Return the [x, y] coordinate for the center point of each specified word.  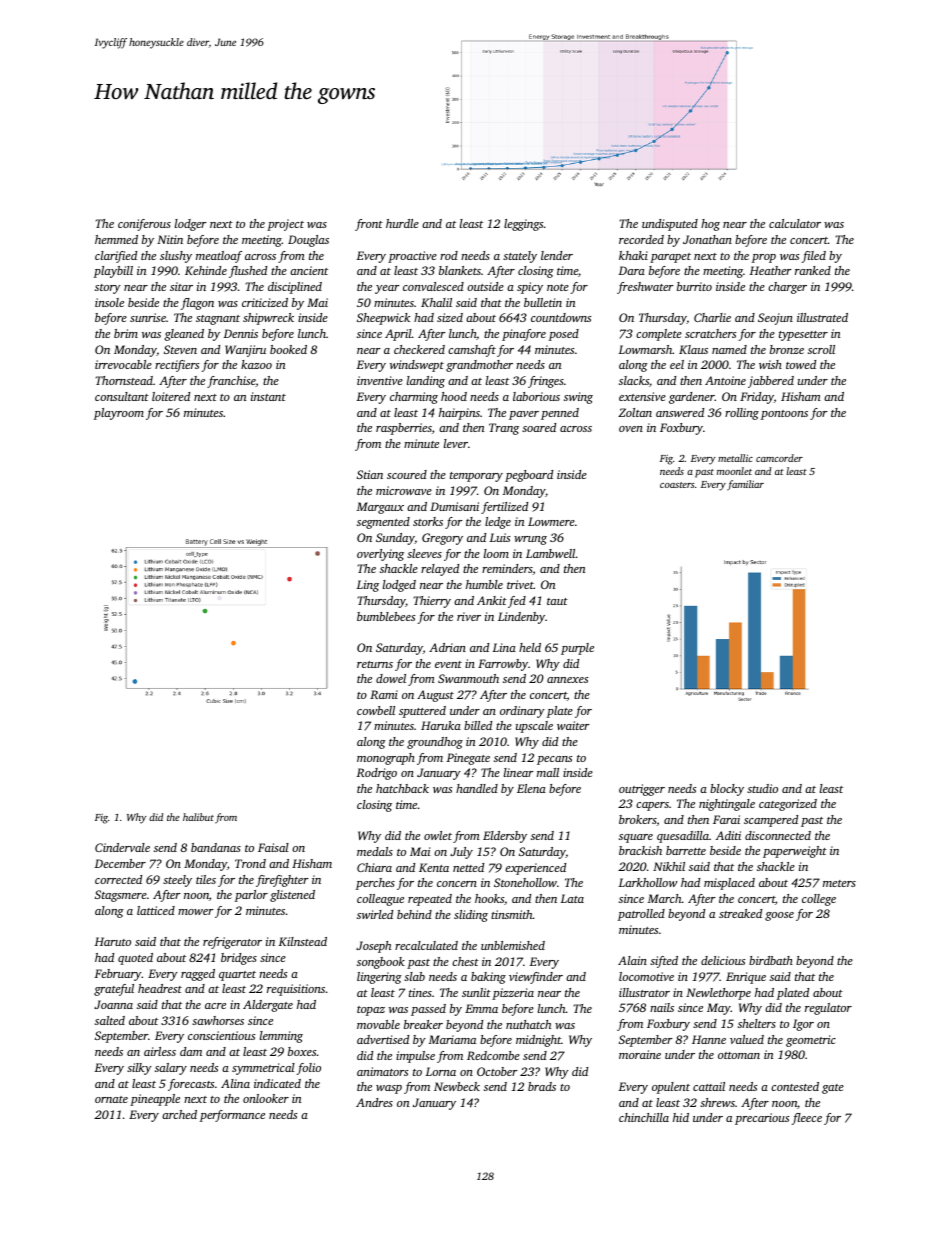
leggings [523, 225]
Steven [180, 349]
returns [375, 664]
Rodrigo [377, 774]
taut [557, 601]
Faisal [273, 847]
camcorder [779, 458]
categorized [788, 805]
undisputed [670, 225]
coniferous [144, 225]
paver [524, 415]
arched [179, 1114]
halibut [198, 817]
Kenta [434, 867]
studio [762, 788]
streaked [740, 913]
